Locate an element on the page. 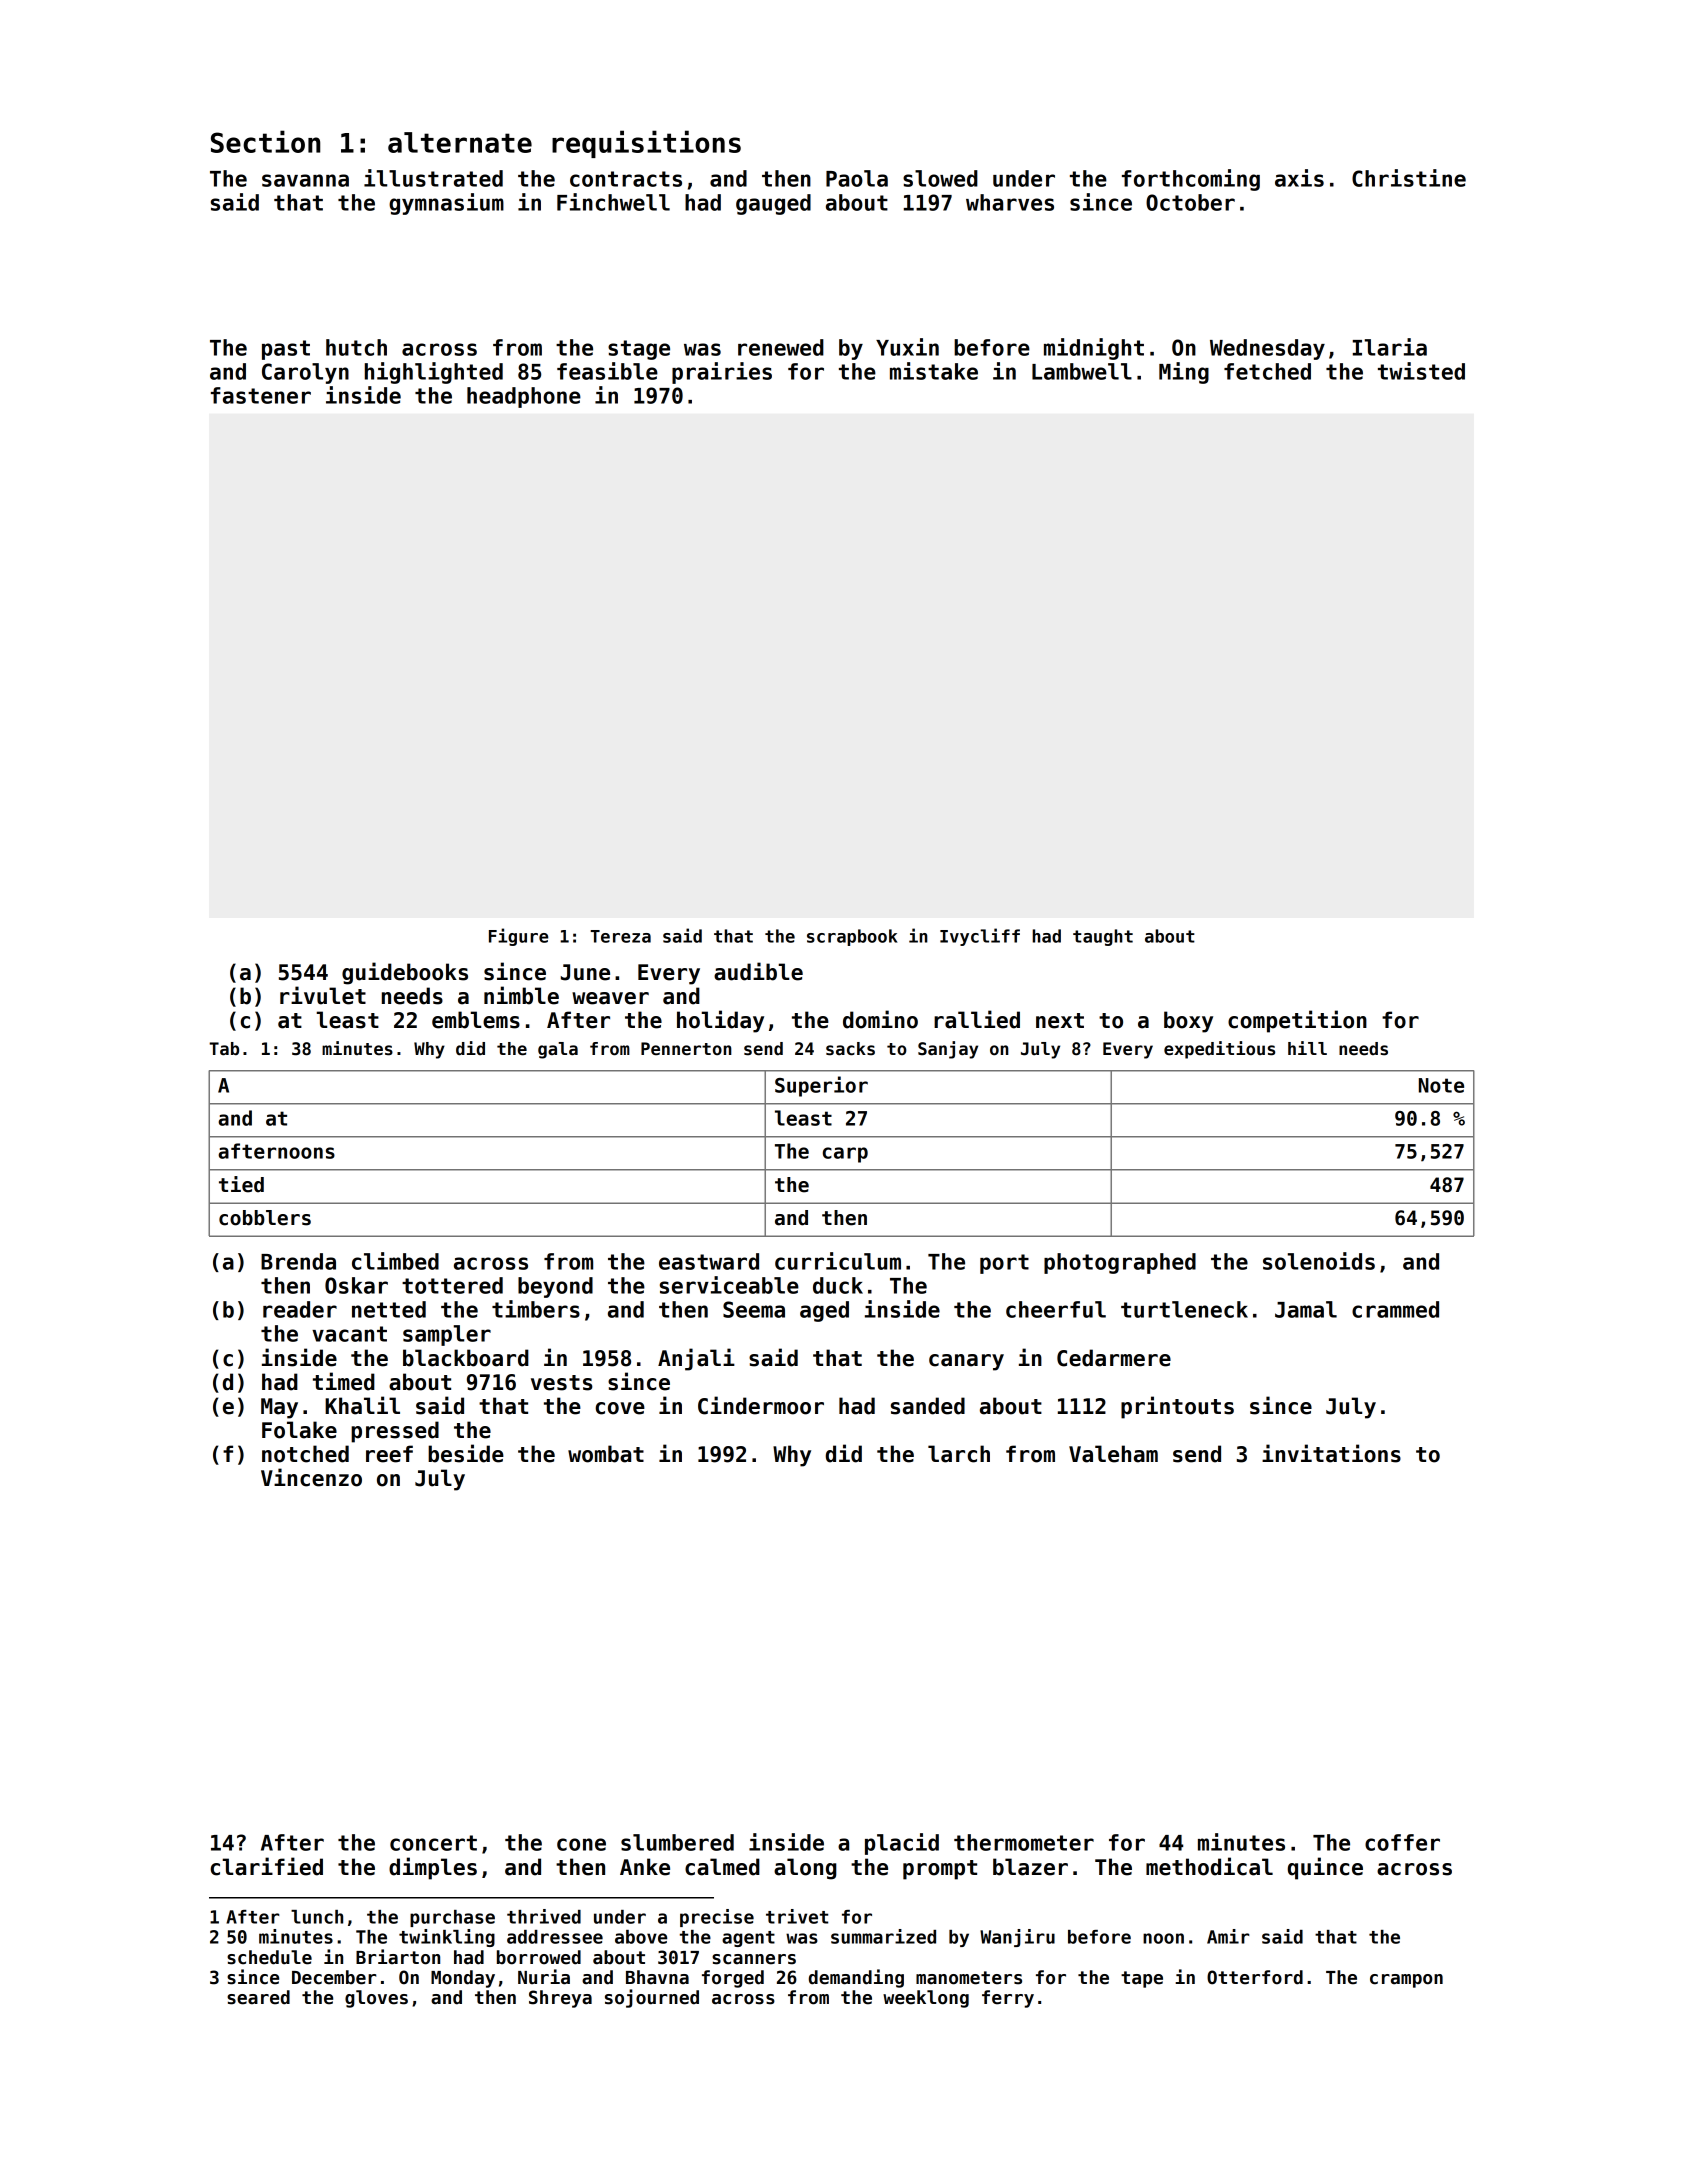 The width and height of the document is (1683, 2178). headphone is located at coordinates (524, 397).
